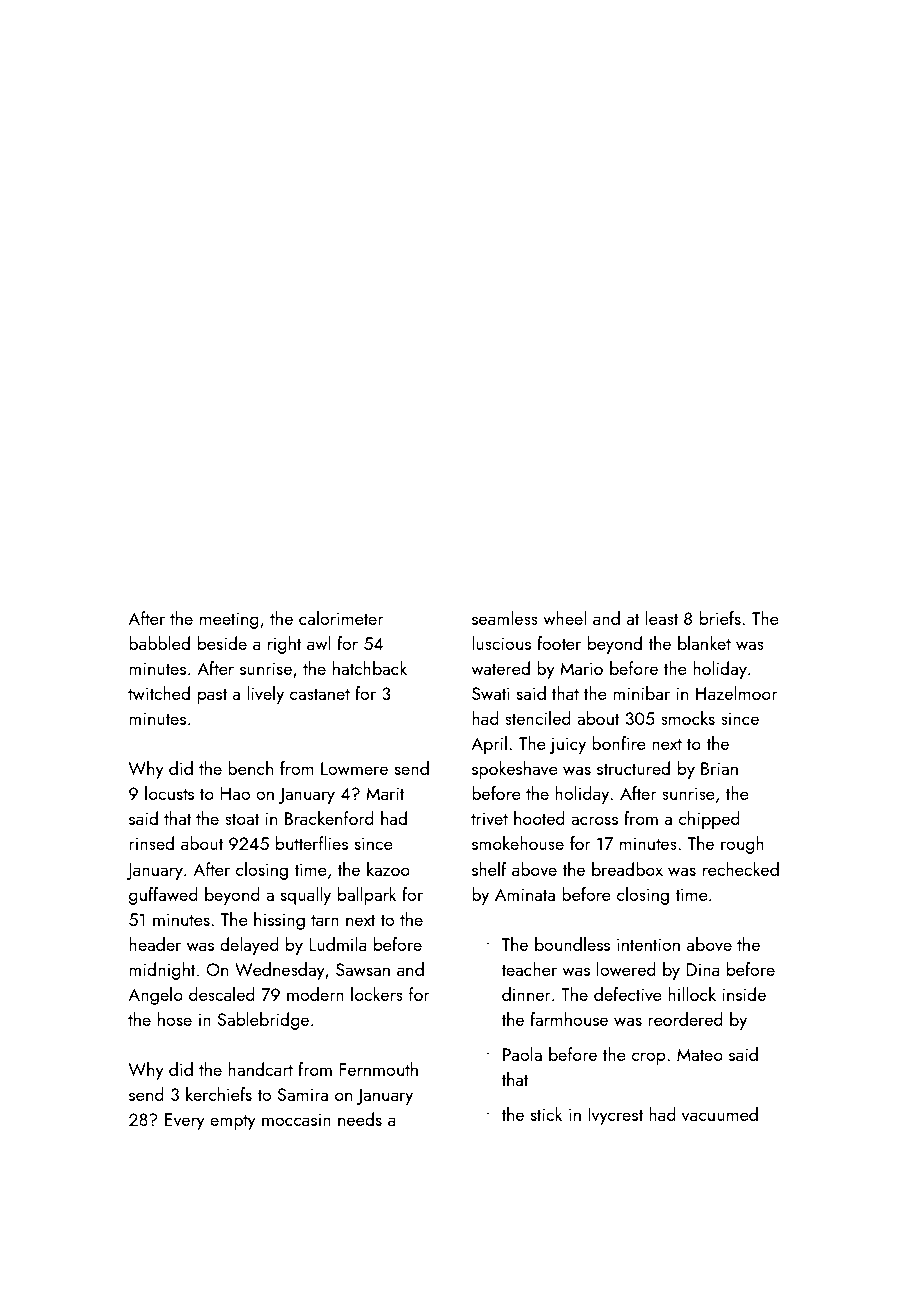  I want to click on delayed, so click(249, 946).
